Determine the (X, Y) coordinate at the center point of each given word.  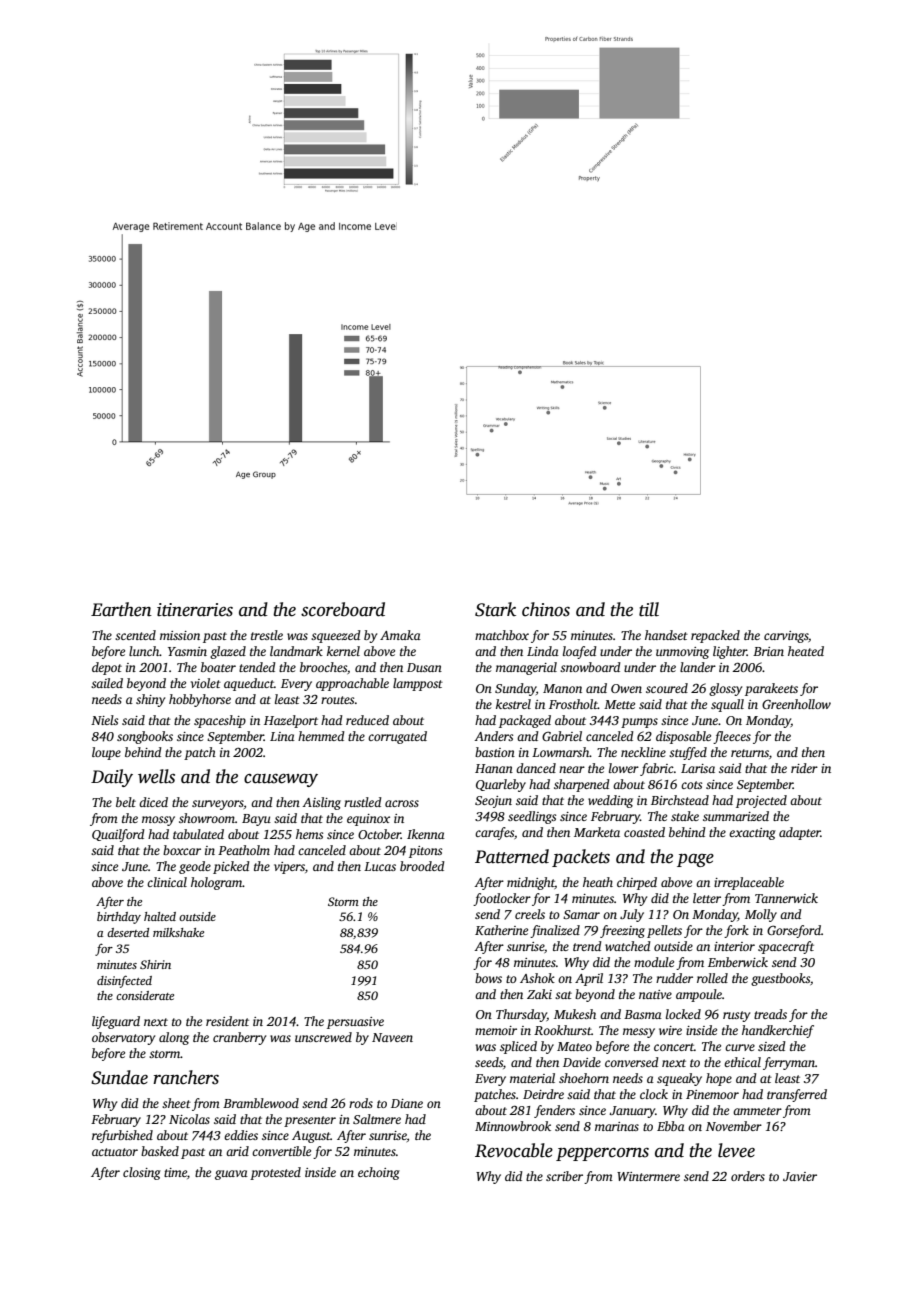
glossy (725, 689)
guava (231, 1175)
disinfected (124, 981)
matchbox (502, 635)
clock (654, 1094)
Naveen (392, 1037)
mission (180, 635)
